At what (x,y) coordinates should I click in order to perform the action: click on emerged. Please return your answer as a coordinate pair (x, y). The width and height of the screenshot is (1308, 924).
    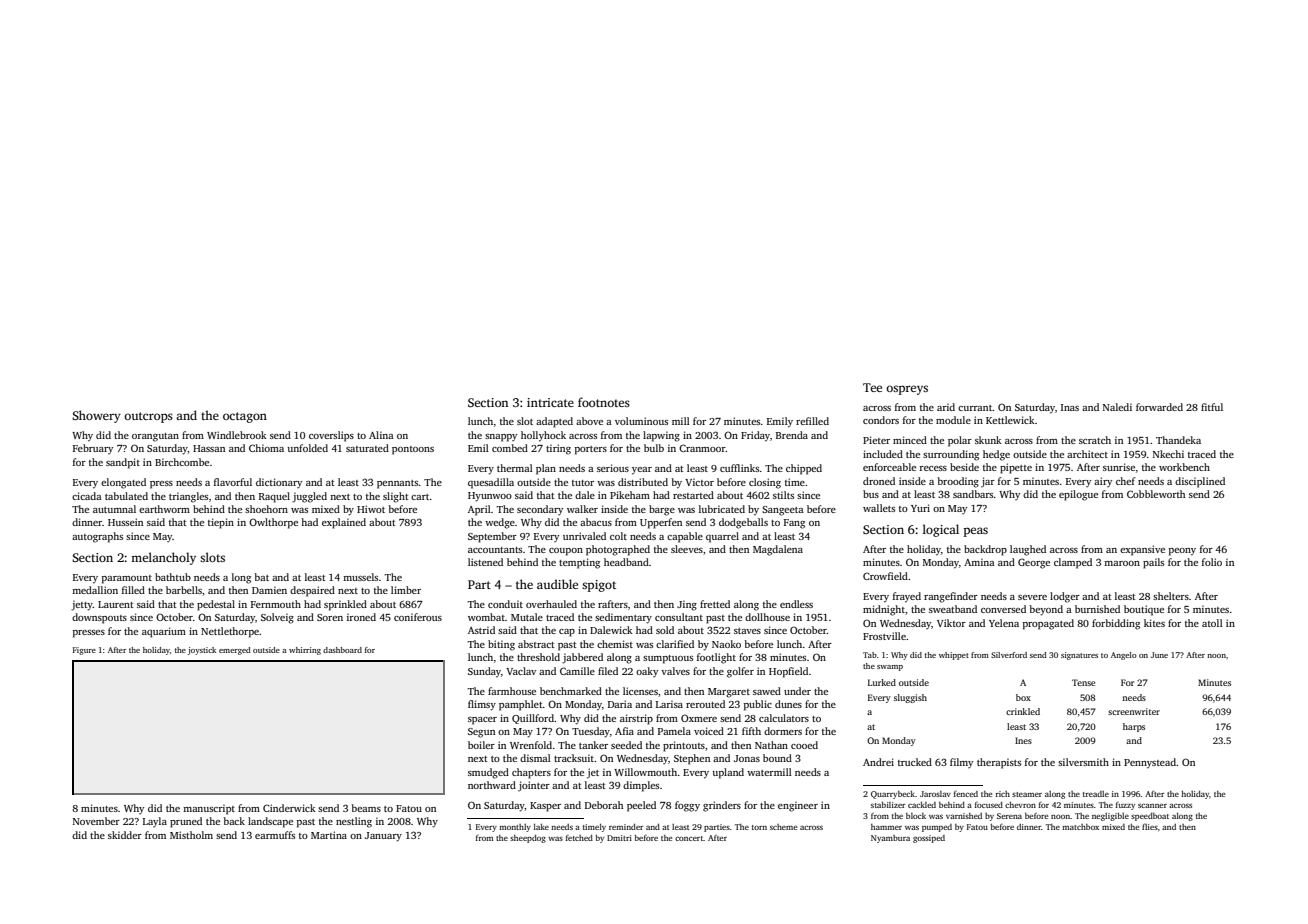
    Looking at the image, I should click on (235, 651).
